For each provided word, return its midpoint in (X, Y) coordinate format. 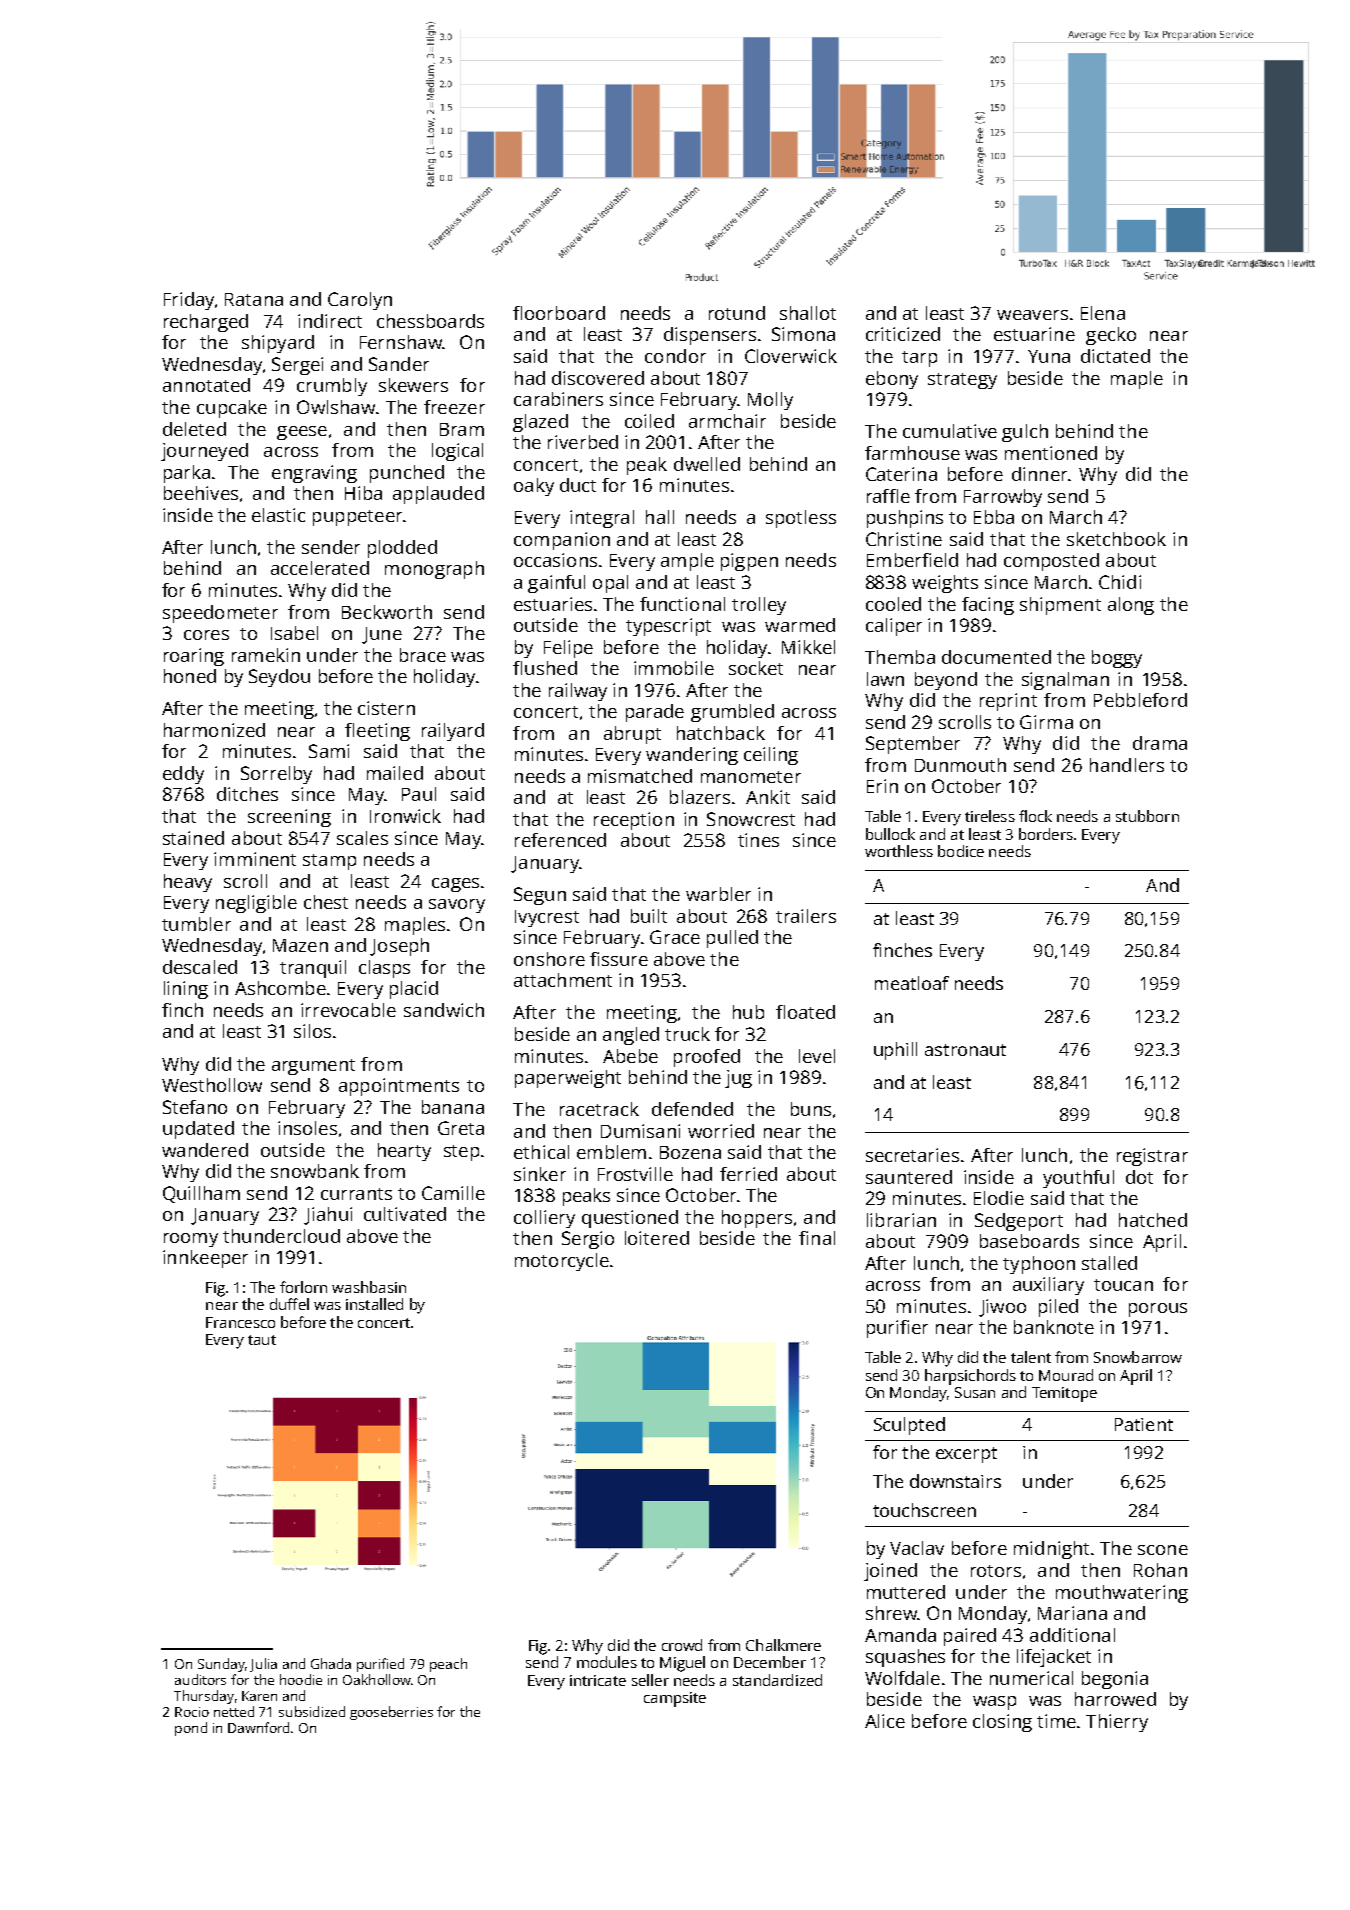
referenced (560, 840)
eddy (183, 775)
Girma (1046, 722)
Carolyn (360, 301)
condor (675, 356)
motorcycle (562, 1262)
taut (262, 1340)
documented (996, 657)
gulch (1025, 433)
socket (756, 668)
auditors (200, 1679)
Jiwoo (1002, 1308)
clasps (384, 969)
